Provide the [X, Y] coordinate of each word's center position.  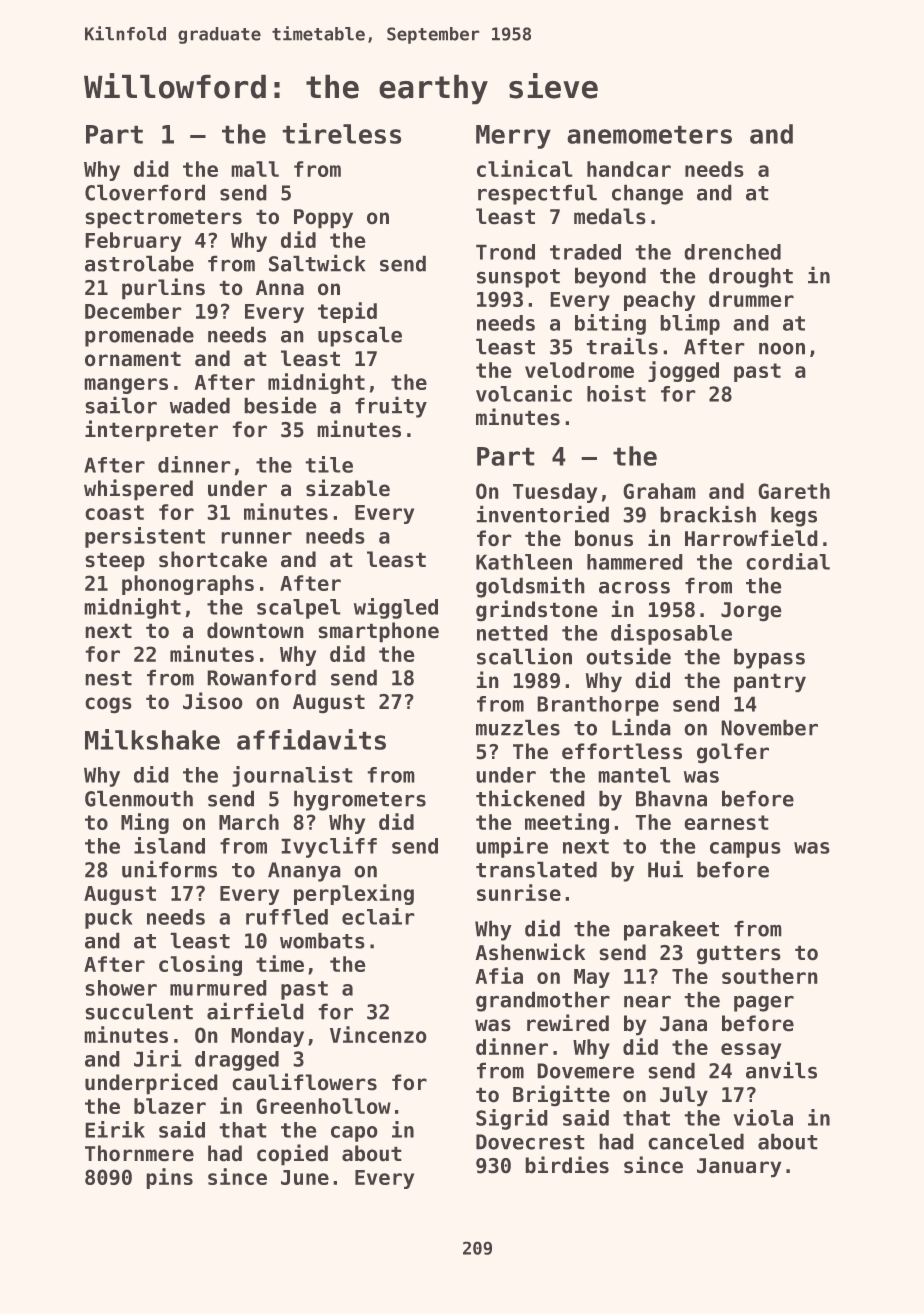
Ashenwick [530, 952]
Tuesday [555, 493]
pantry [770, 683]
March [249, 822]
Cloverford [145, 192]
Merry [513, 137]
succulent [139, 1011]
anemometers [649, 134]
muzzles [518, 727]
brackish [708, 514]
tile [329, 464]
